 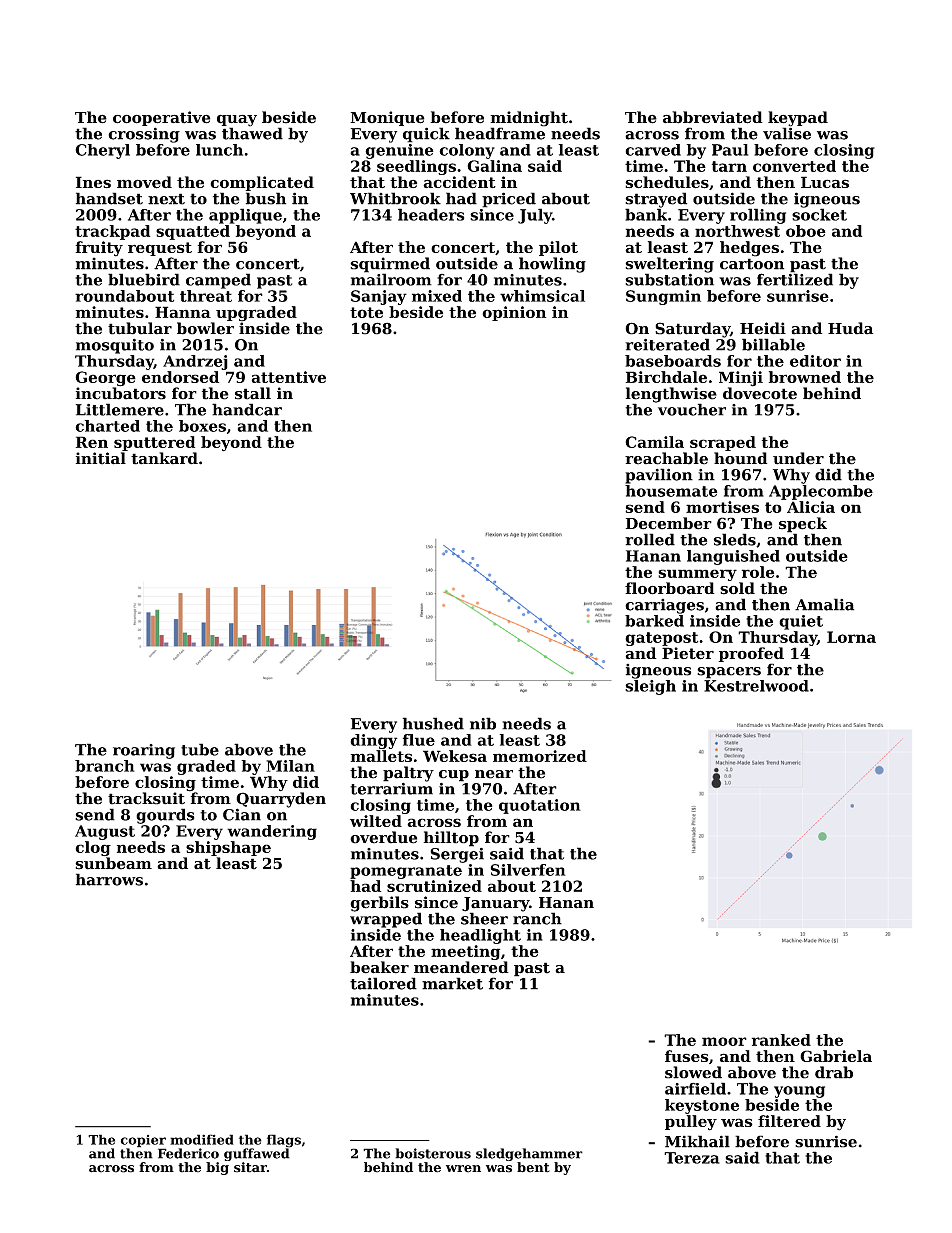 What do you see at coordinates (218, 281) in the document?
I see `camped` at bounding box center [218, 281].
